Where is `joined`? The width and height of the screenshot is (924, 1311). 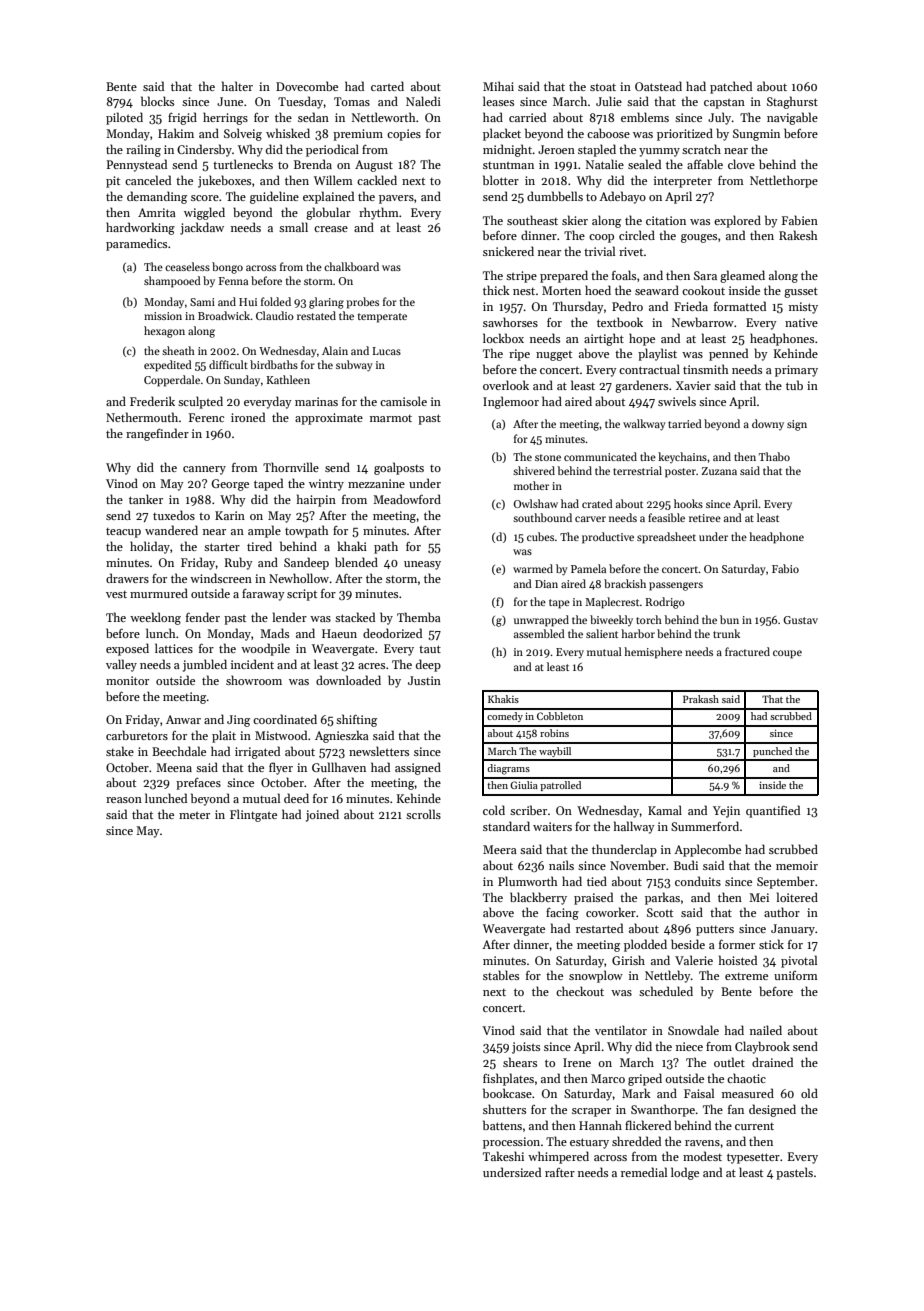
joined is located at coordinates (322, 815).
